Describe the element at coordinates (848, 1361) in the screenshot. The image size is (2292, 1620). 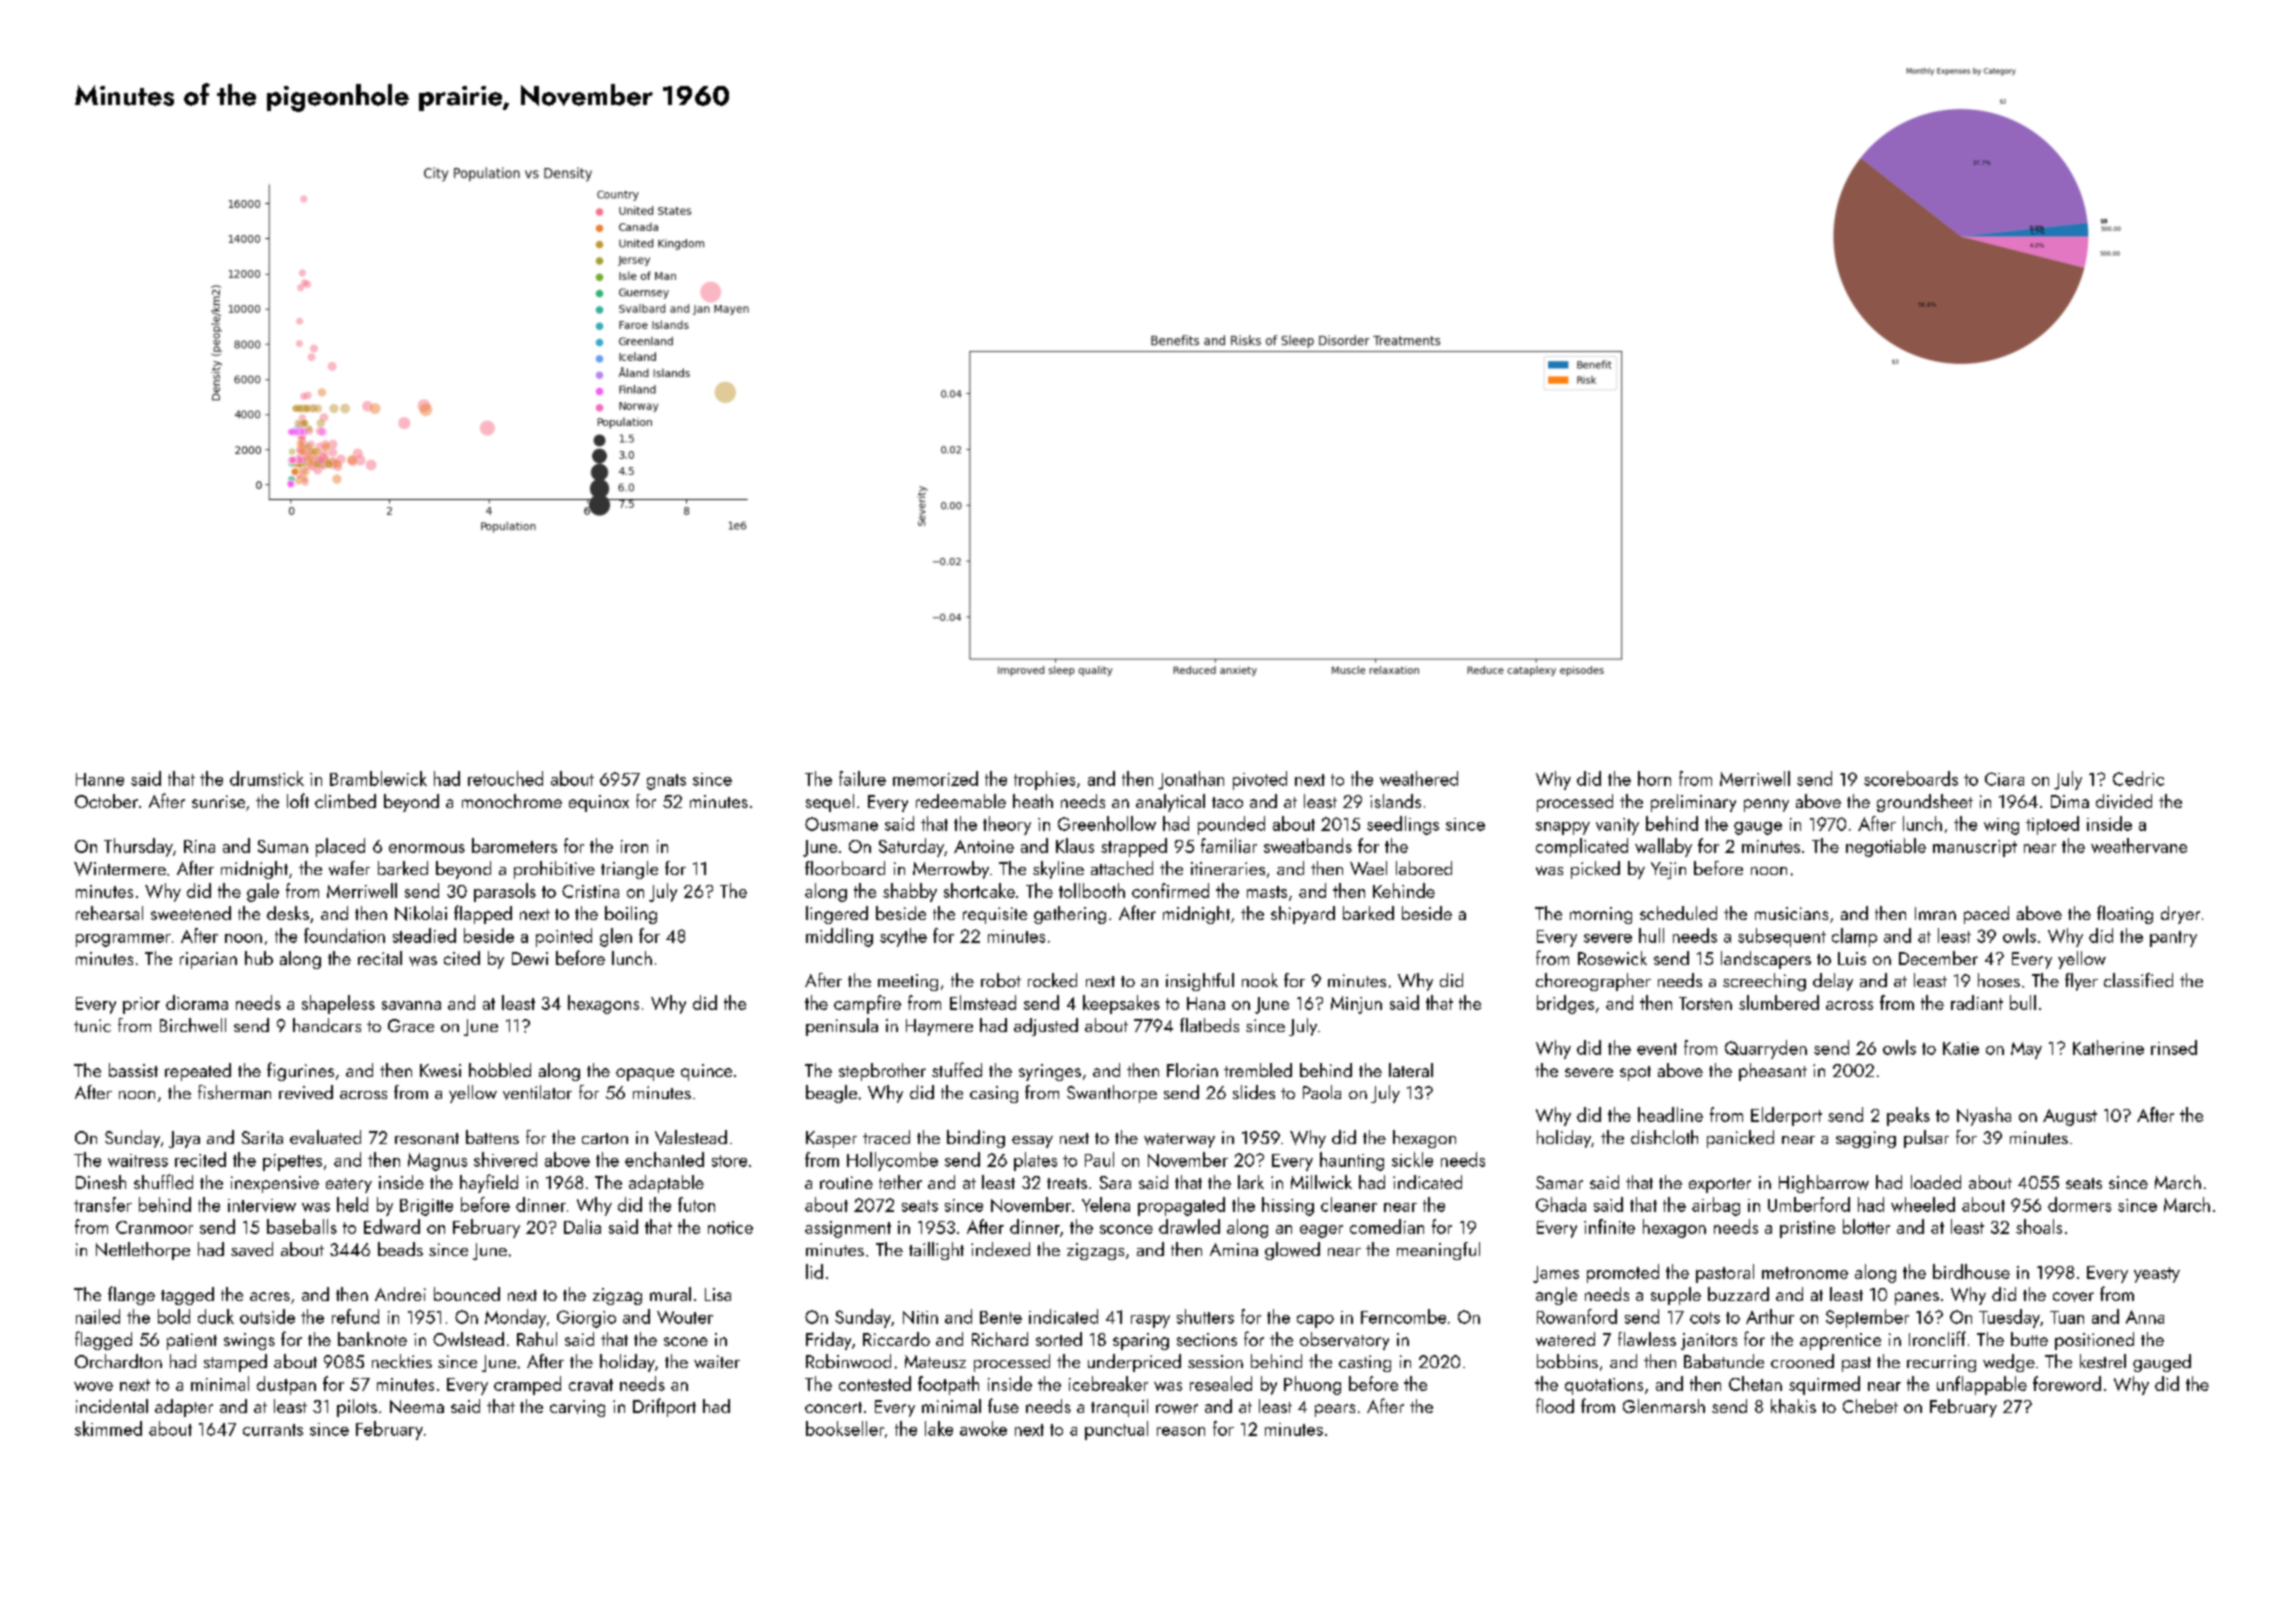
I see `Robinwood` at that location.
